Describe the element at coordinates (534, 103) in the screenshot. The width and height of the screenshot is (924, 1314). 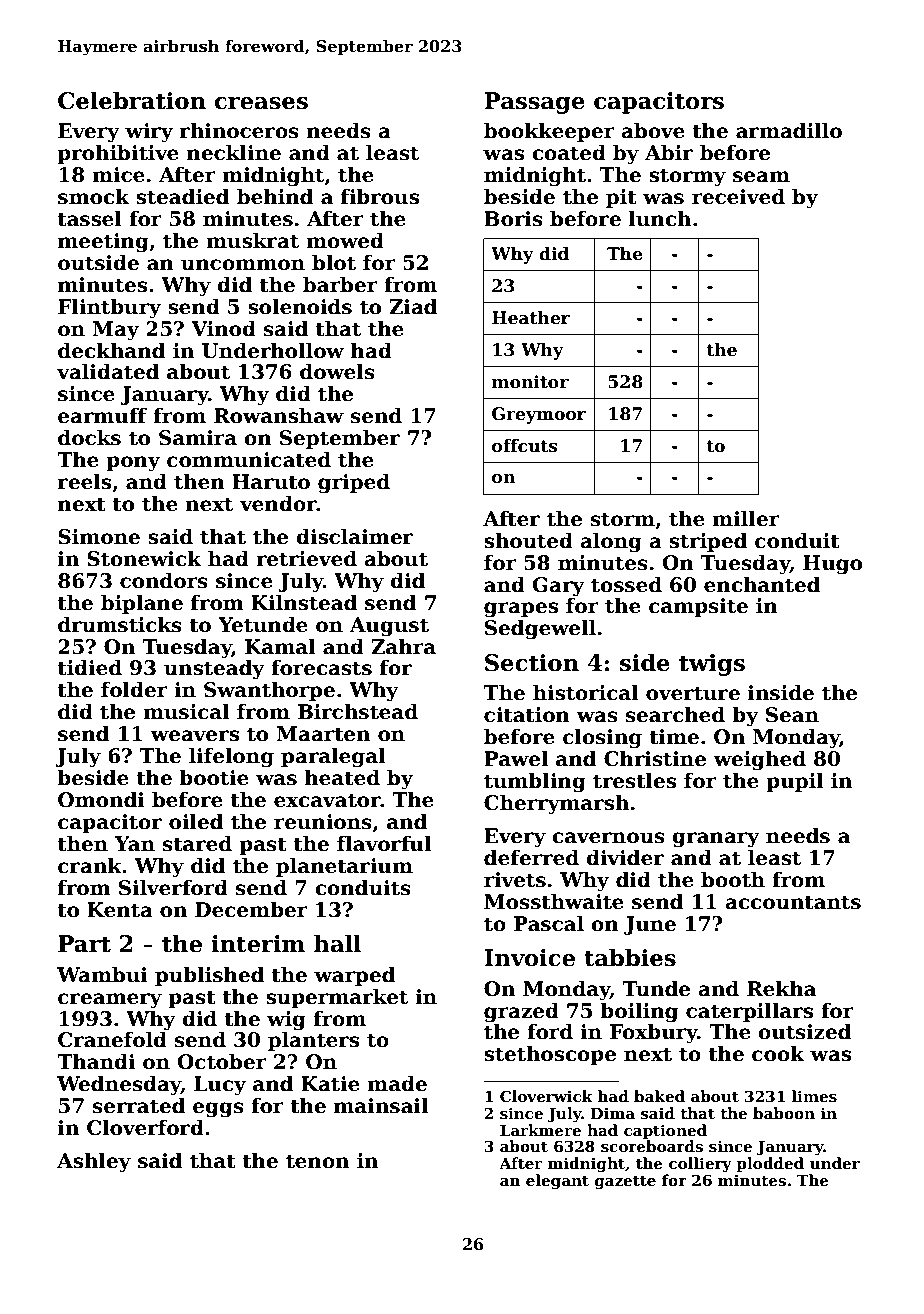
I see `Passage` at that location.
